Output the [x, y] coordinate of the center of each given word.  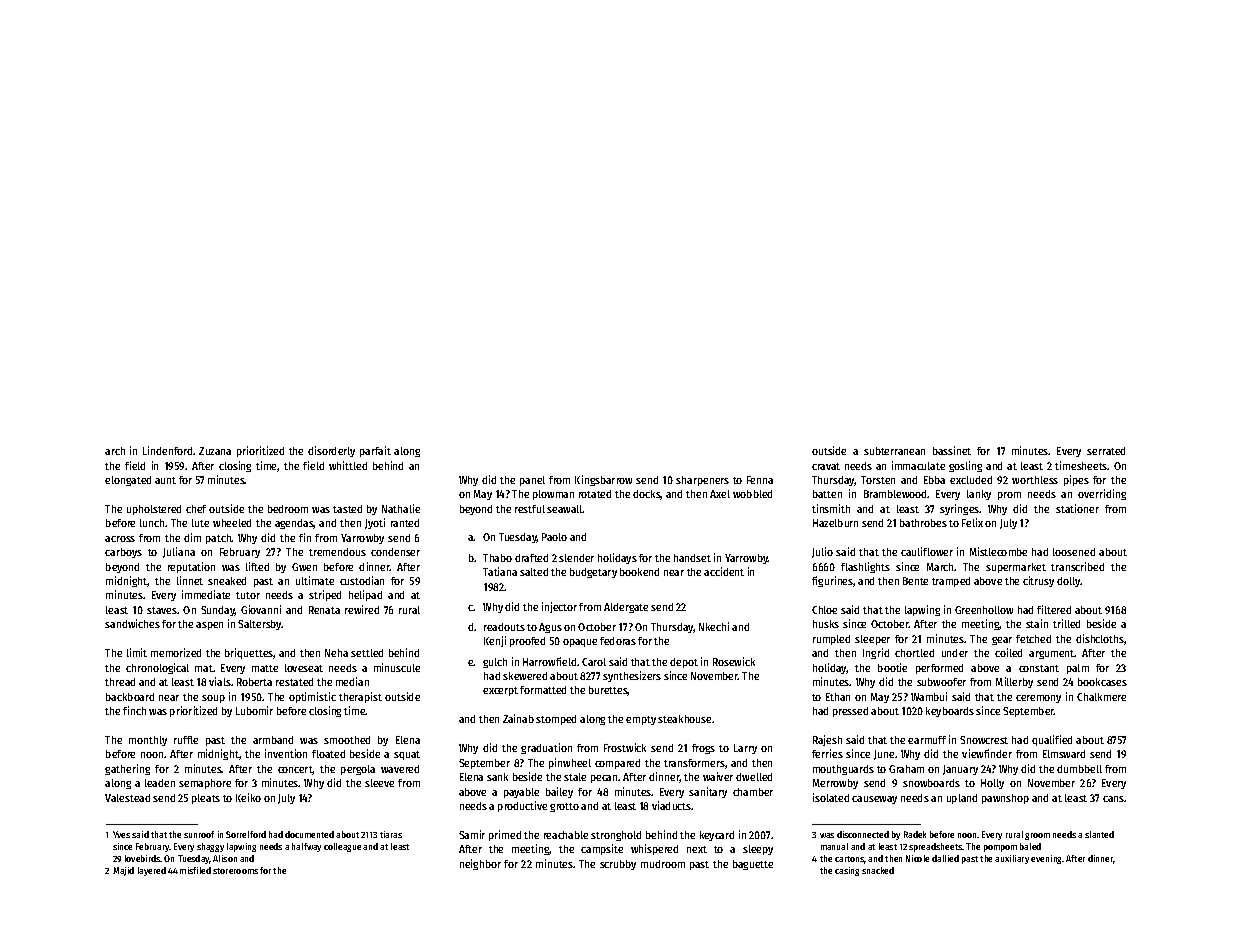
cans [1114, 799]
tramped [951, 582]
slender [576, 558]
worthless [1035, 480]
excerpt [500, 691]
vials [220, 681]
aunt [165, 480]
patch [219, 539]
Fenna [760, 480]
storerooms [235, 871]
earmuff [927, 740]
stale [575, 777]
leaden [160, 783]
